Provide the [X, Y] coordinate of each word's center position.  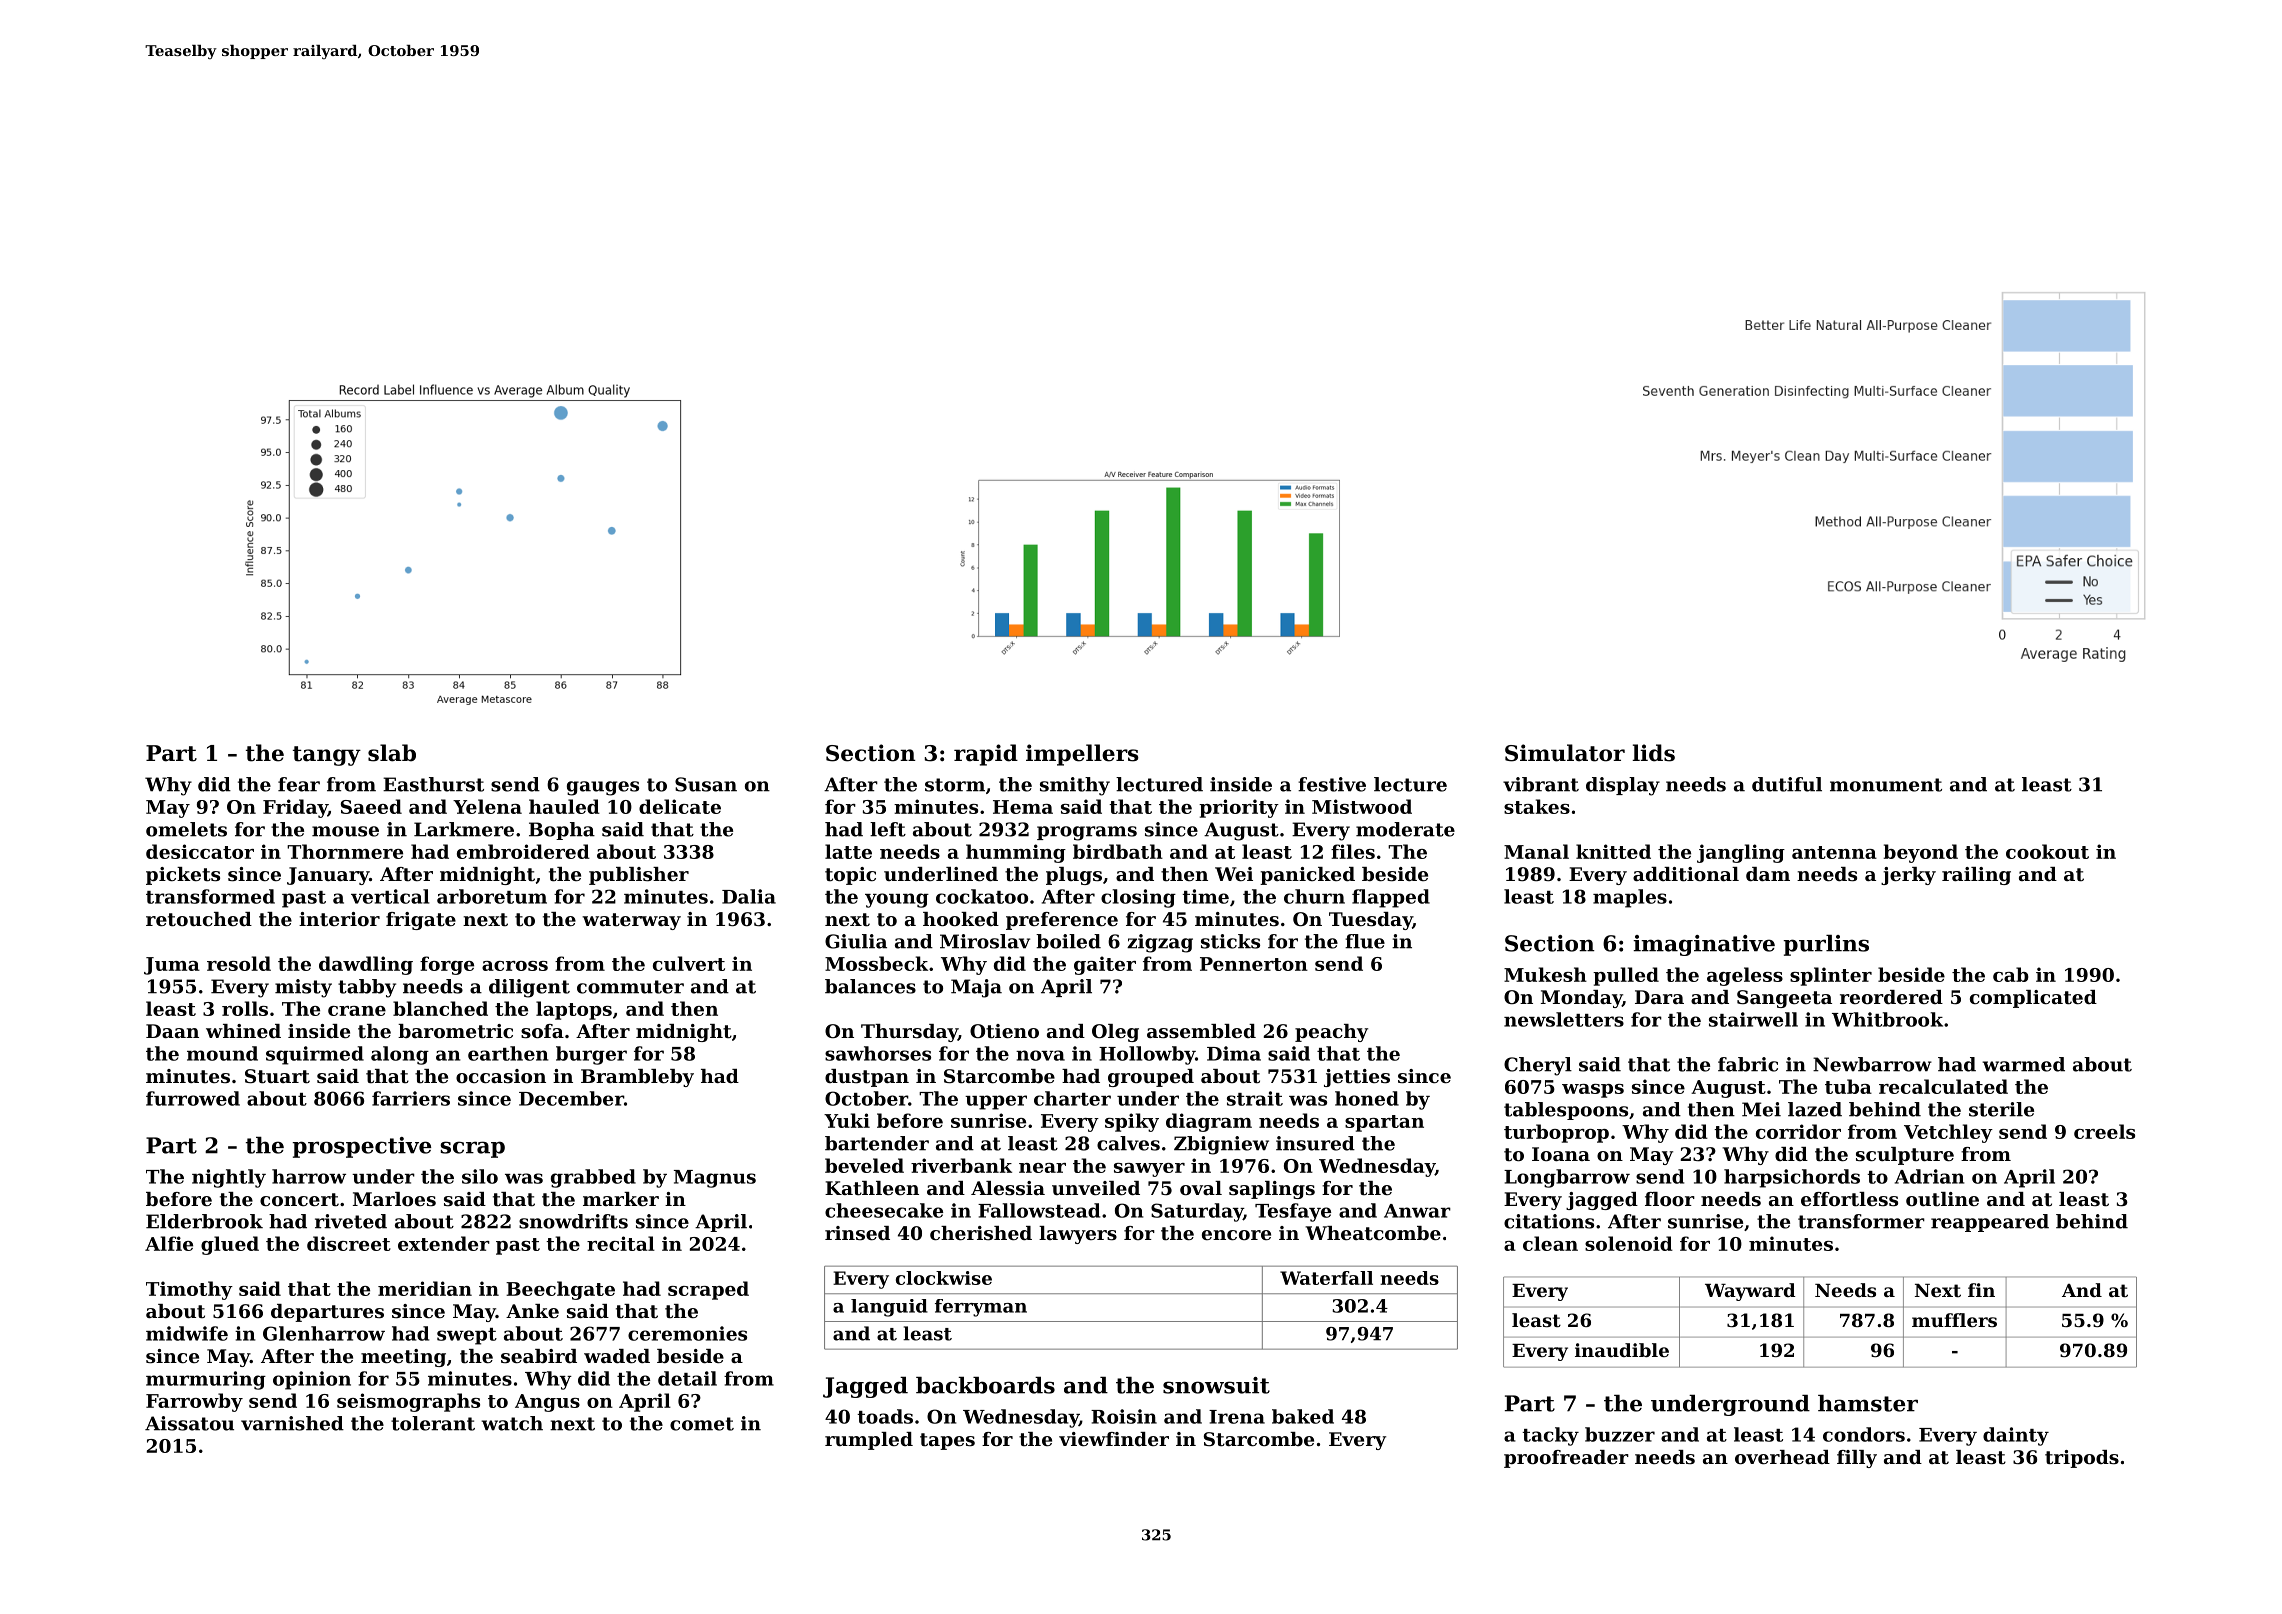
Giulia [856, 941]
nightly [229, 1178]
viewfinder [1114, 1439]
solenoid [1629, 1243]
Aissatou [189, 1423]
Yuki [847, 1120]
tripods [2082, 1459]
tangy [327, 756]
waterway [631, 921]
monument [1886, 785]
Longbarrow [1567, 1178]
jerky [1908, 876]
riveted [351, 1221]
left [888, 829]
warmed [2023, 1064]
